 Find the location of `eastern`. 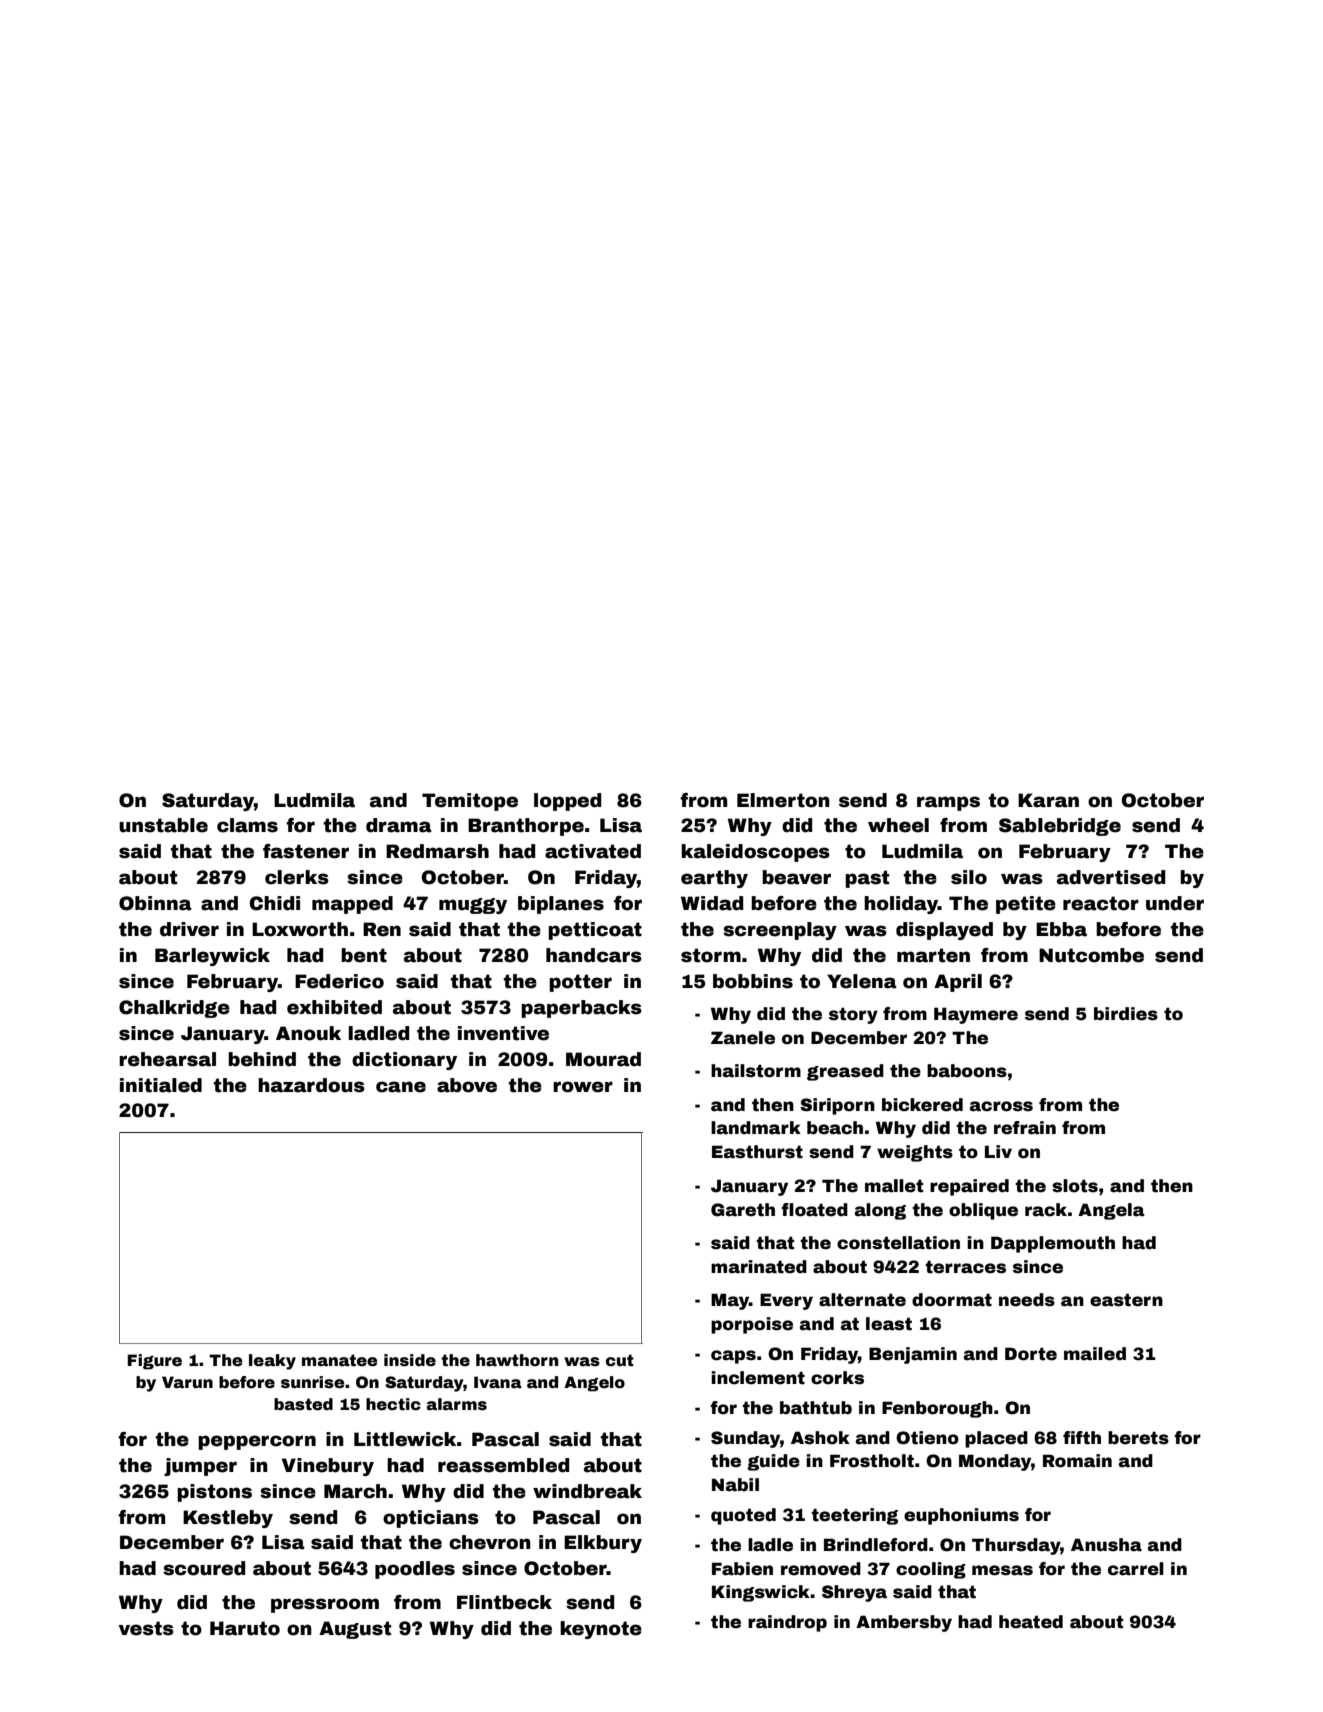

eastern is located at coordinates (1126, 1300).
